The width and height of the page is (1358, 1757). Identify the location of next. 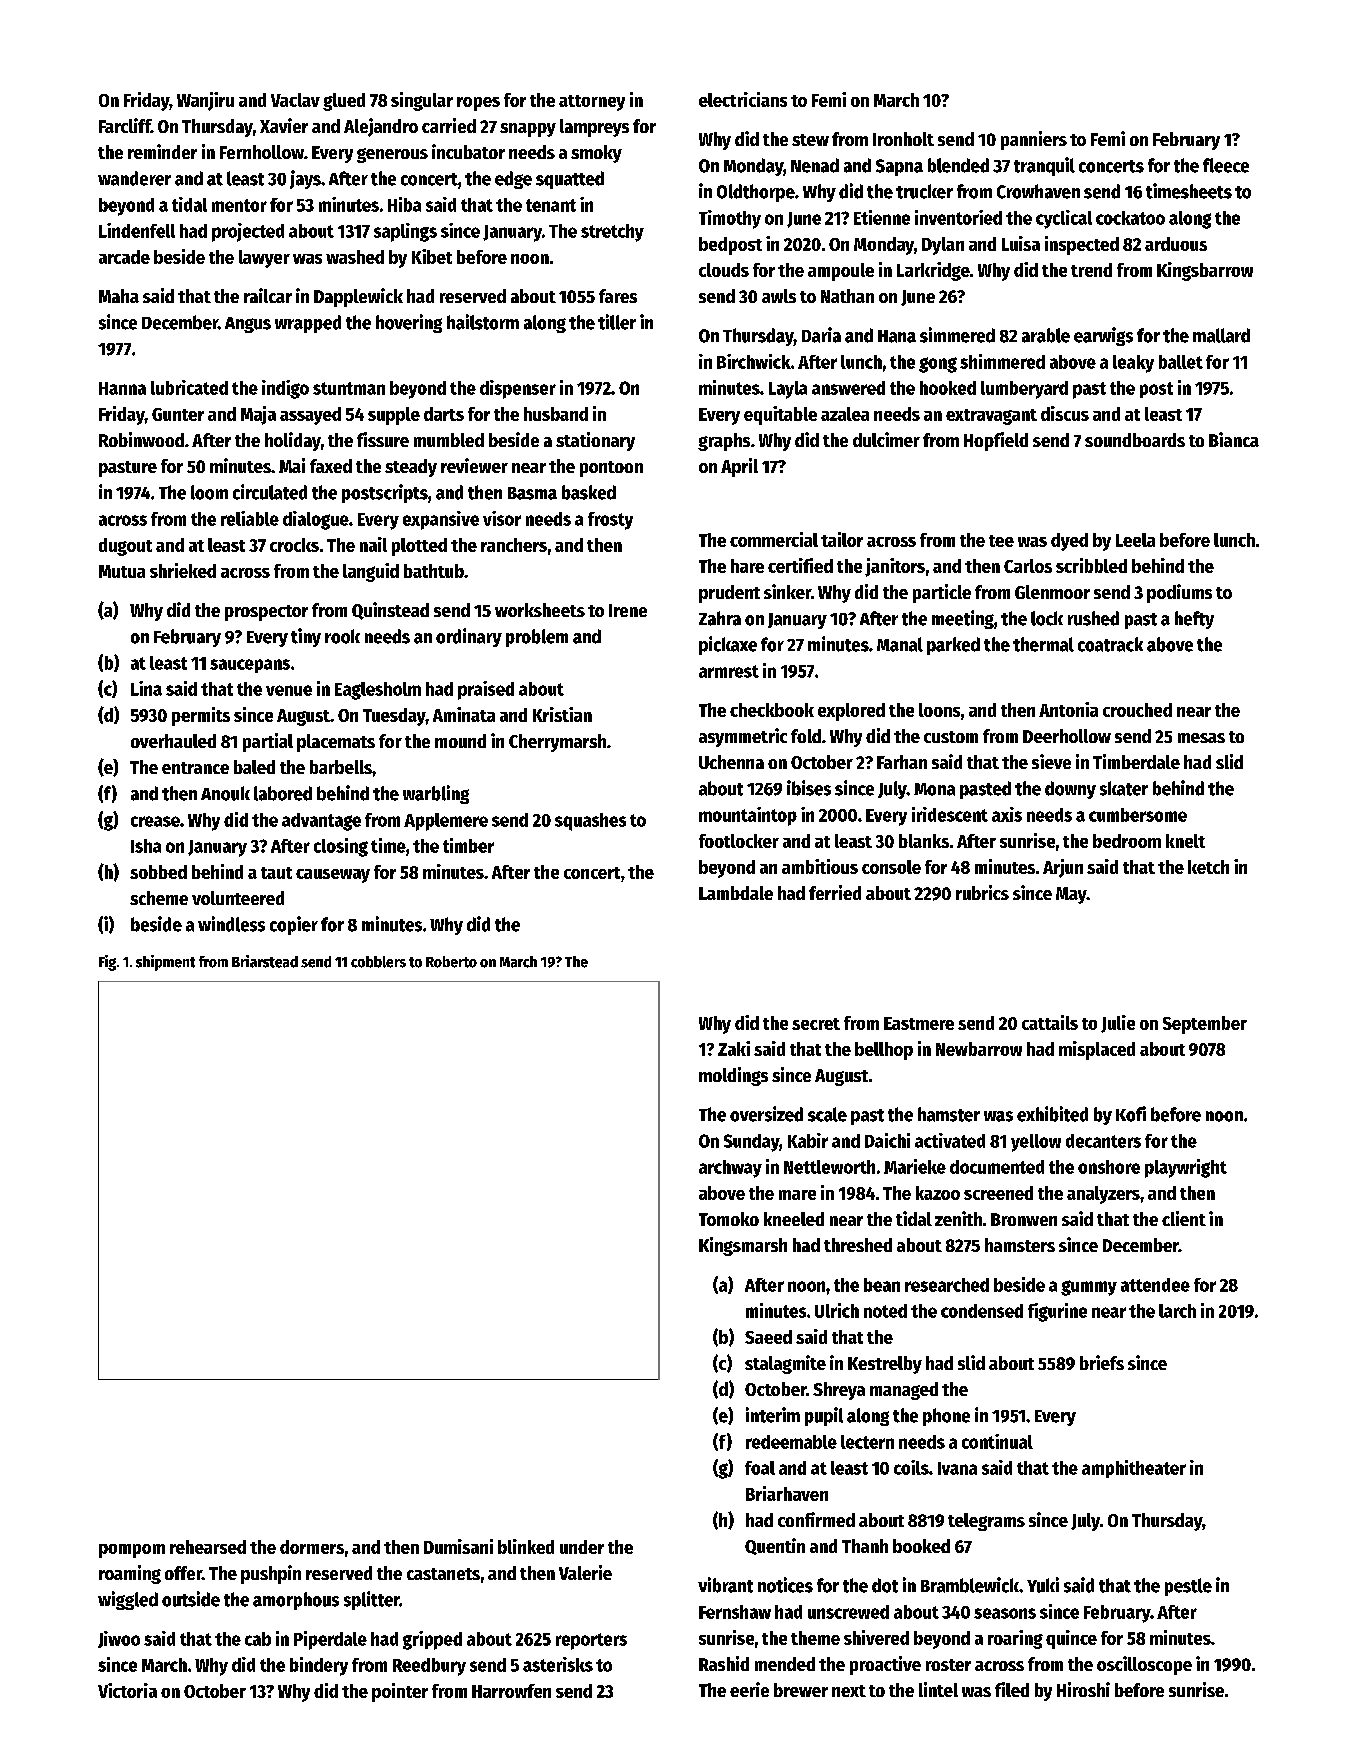
(849, 1691).
